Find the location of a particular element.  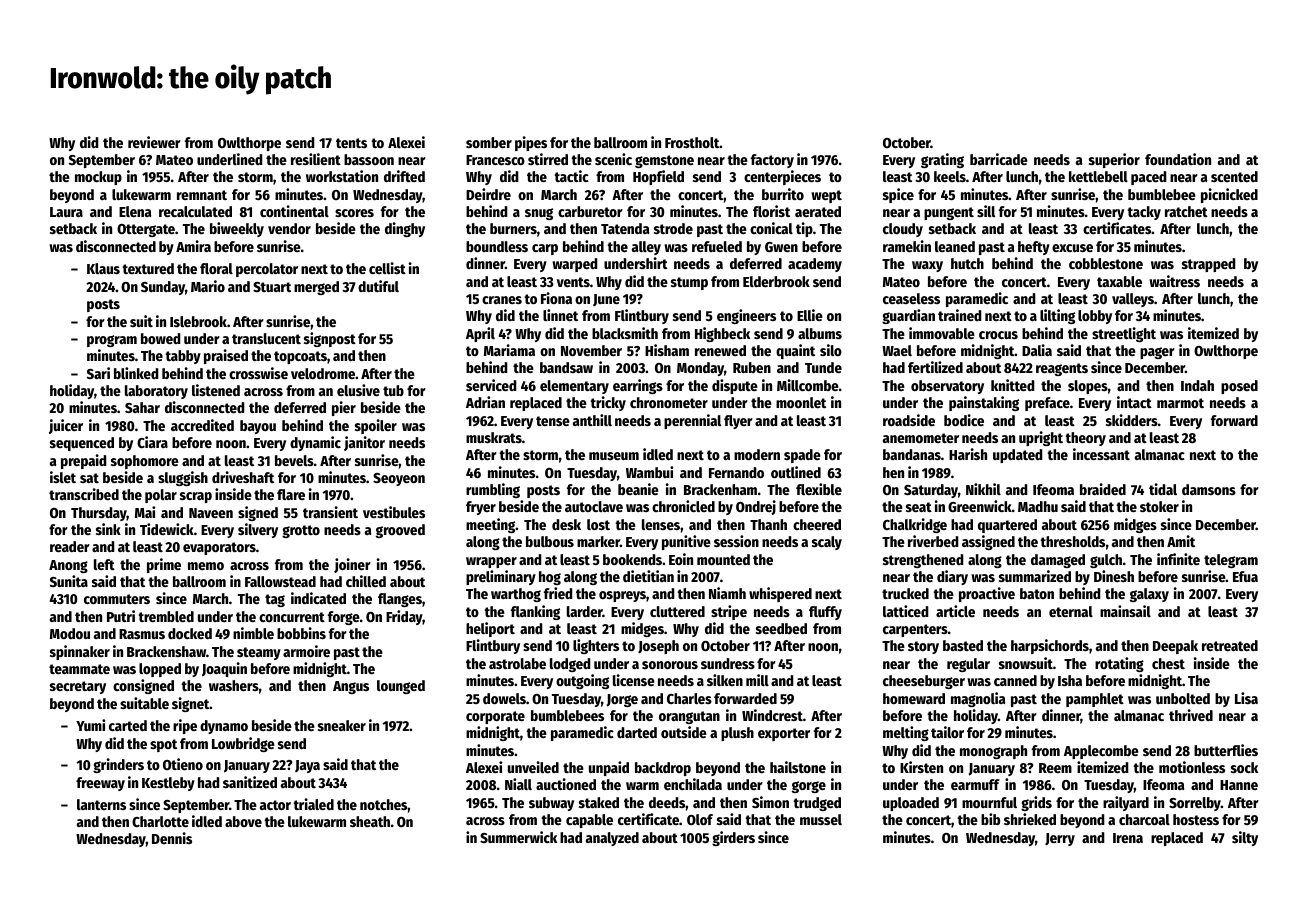

motionless is located at coordinates (1192, 767).
